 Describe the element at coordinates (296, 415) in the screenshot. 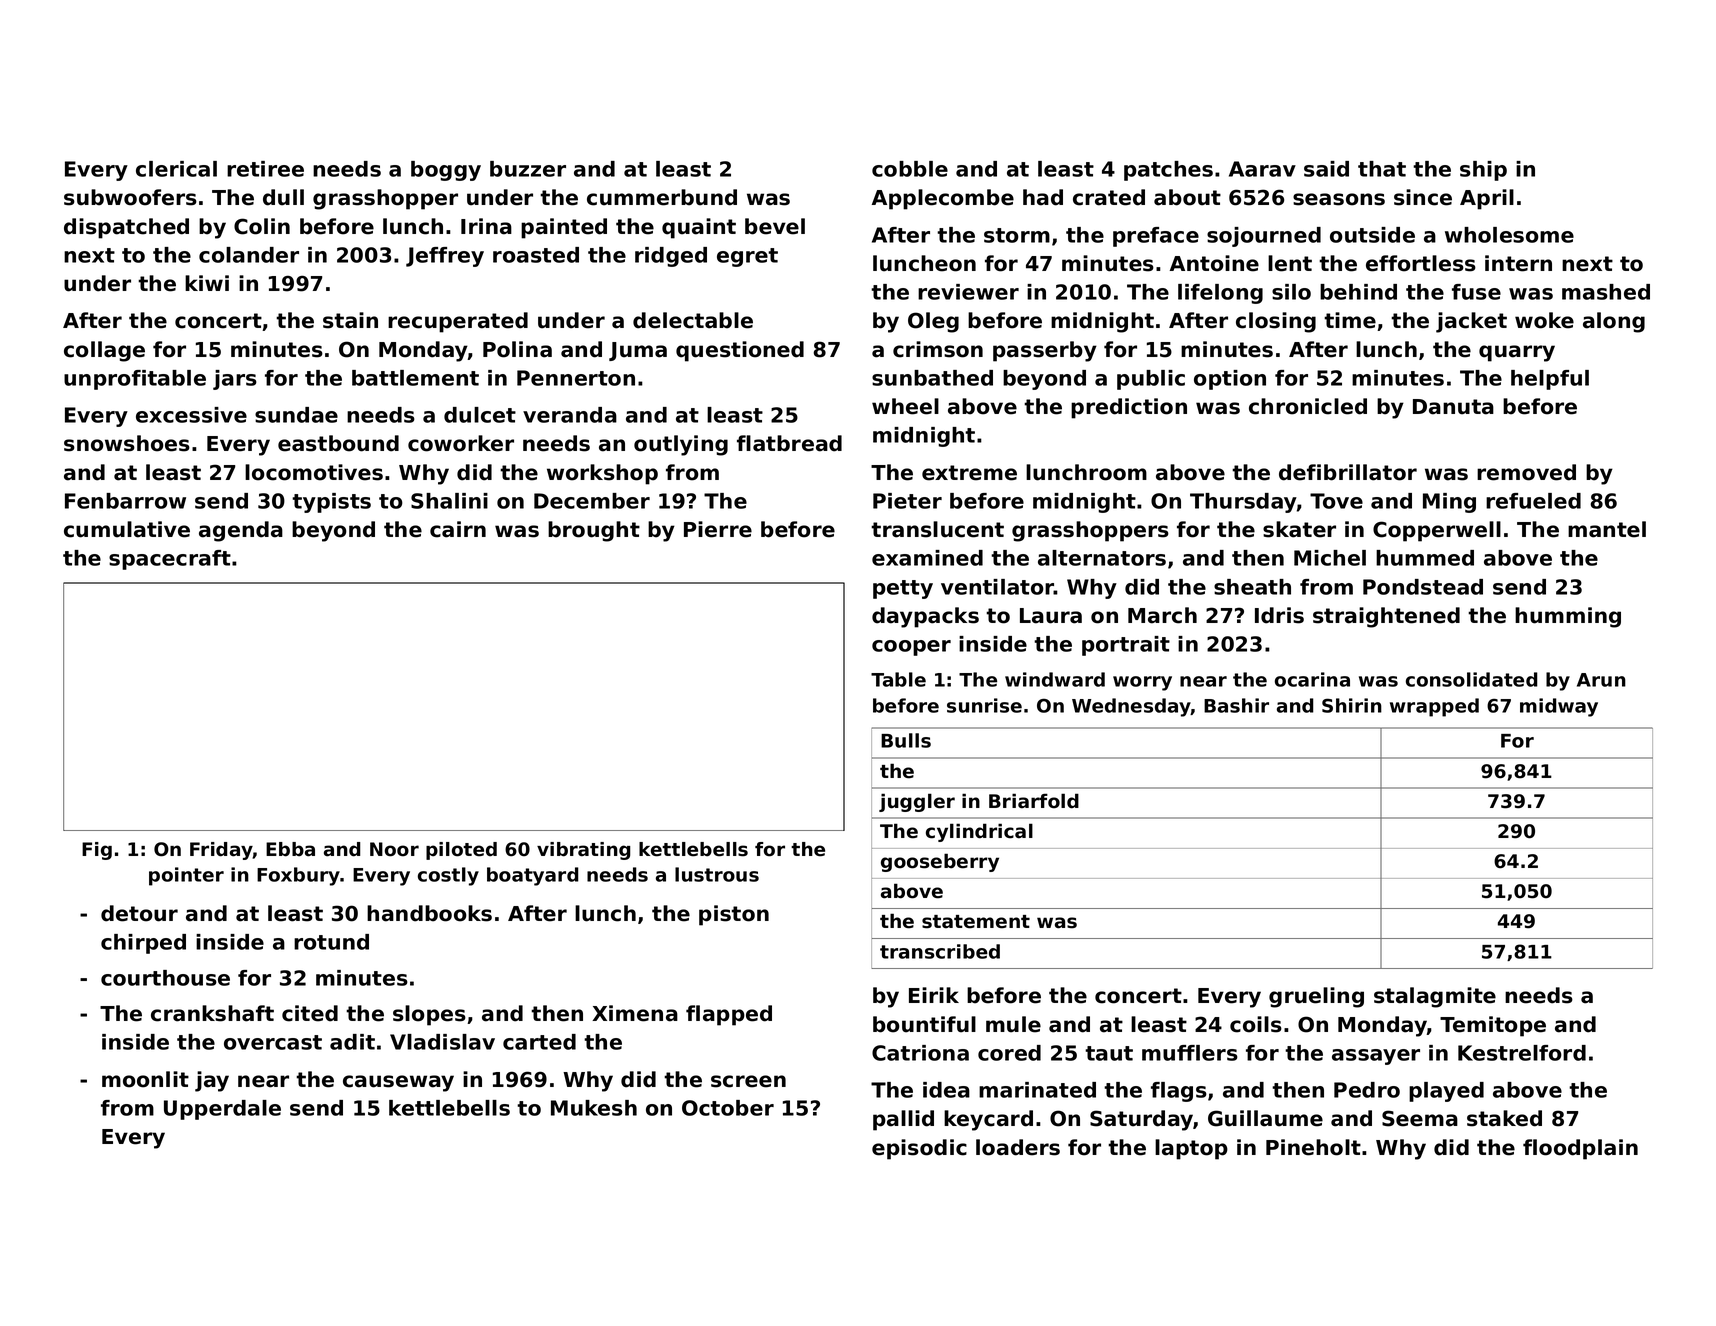

I see `sundae` at that location.
